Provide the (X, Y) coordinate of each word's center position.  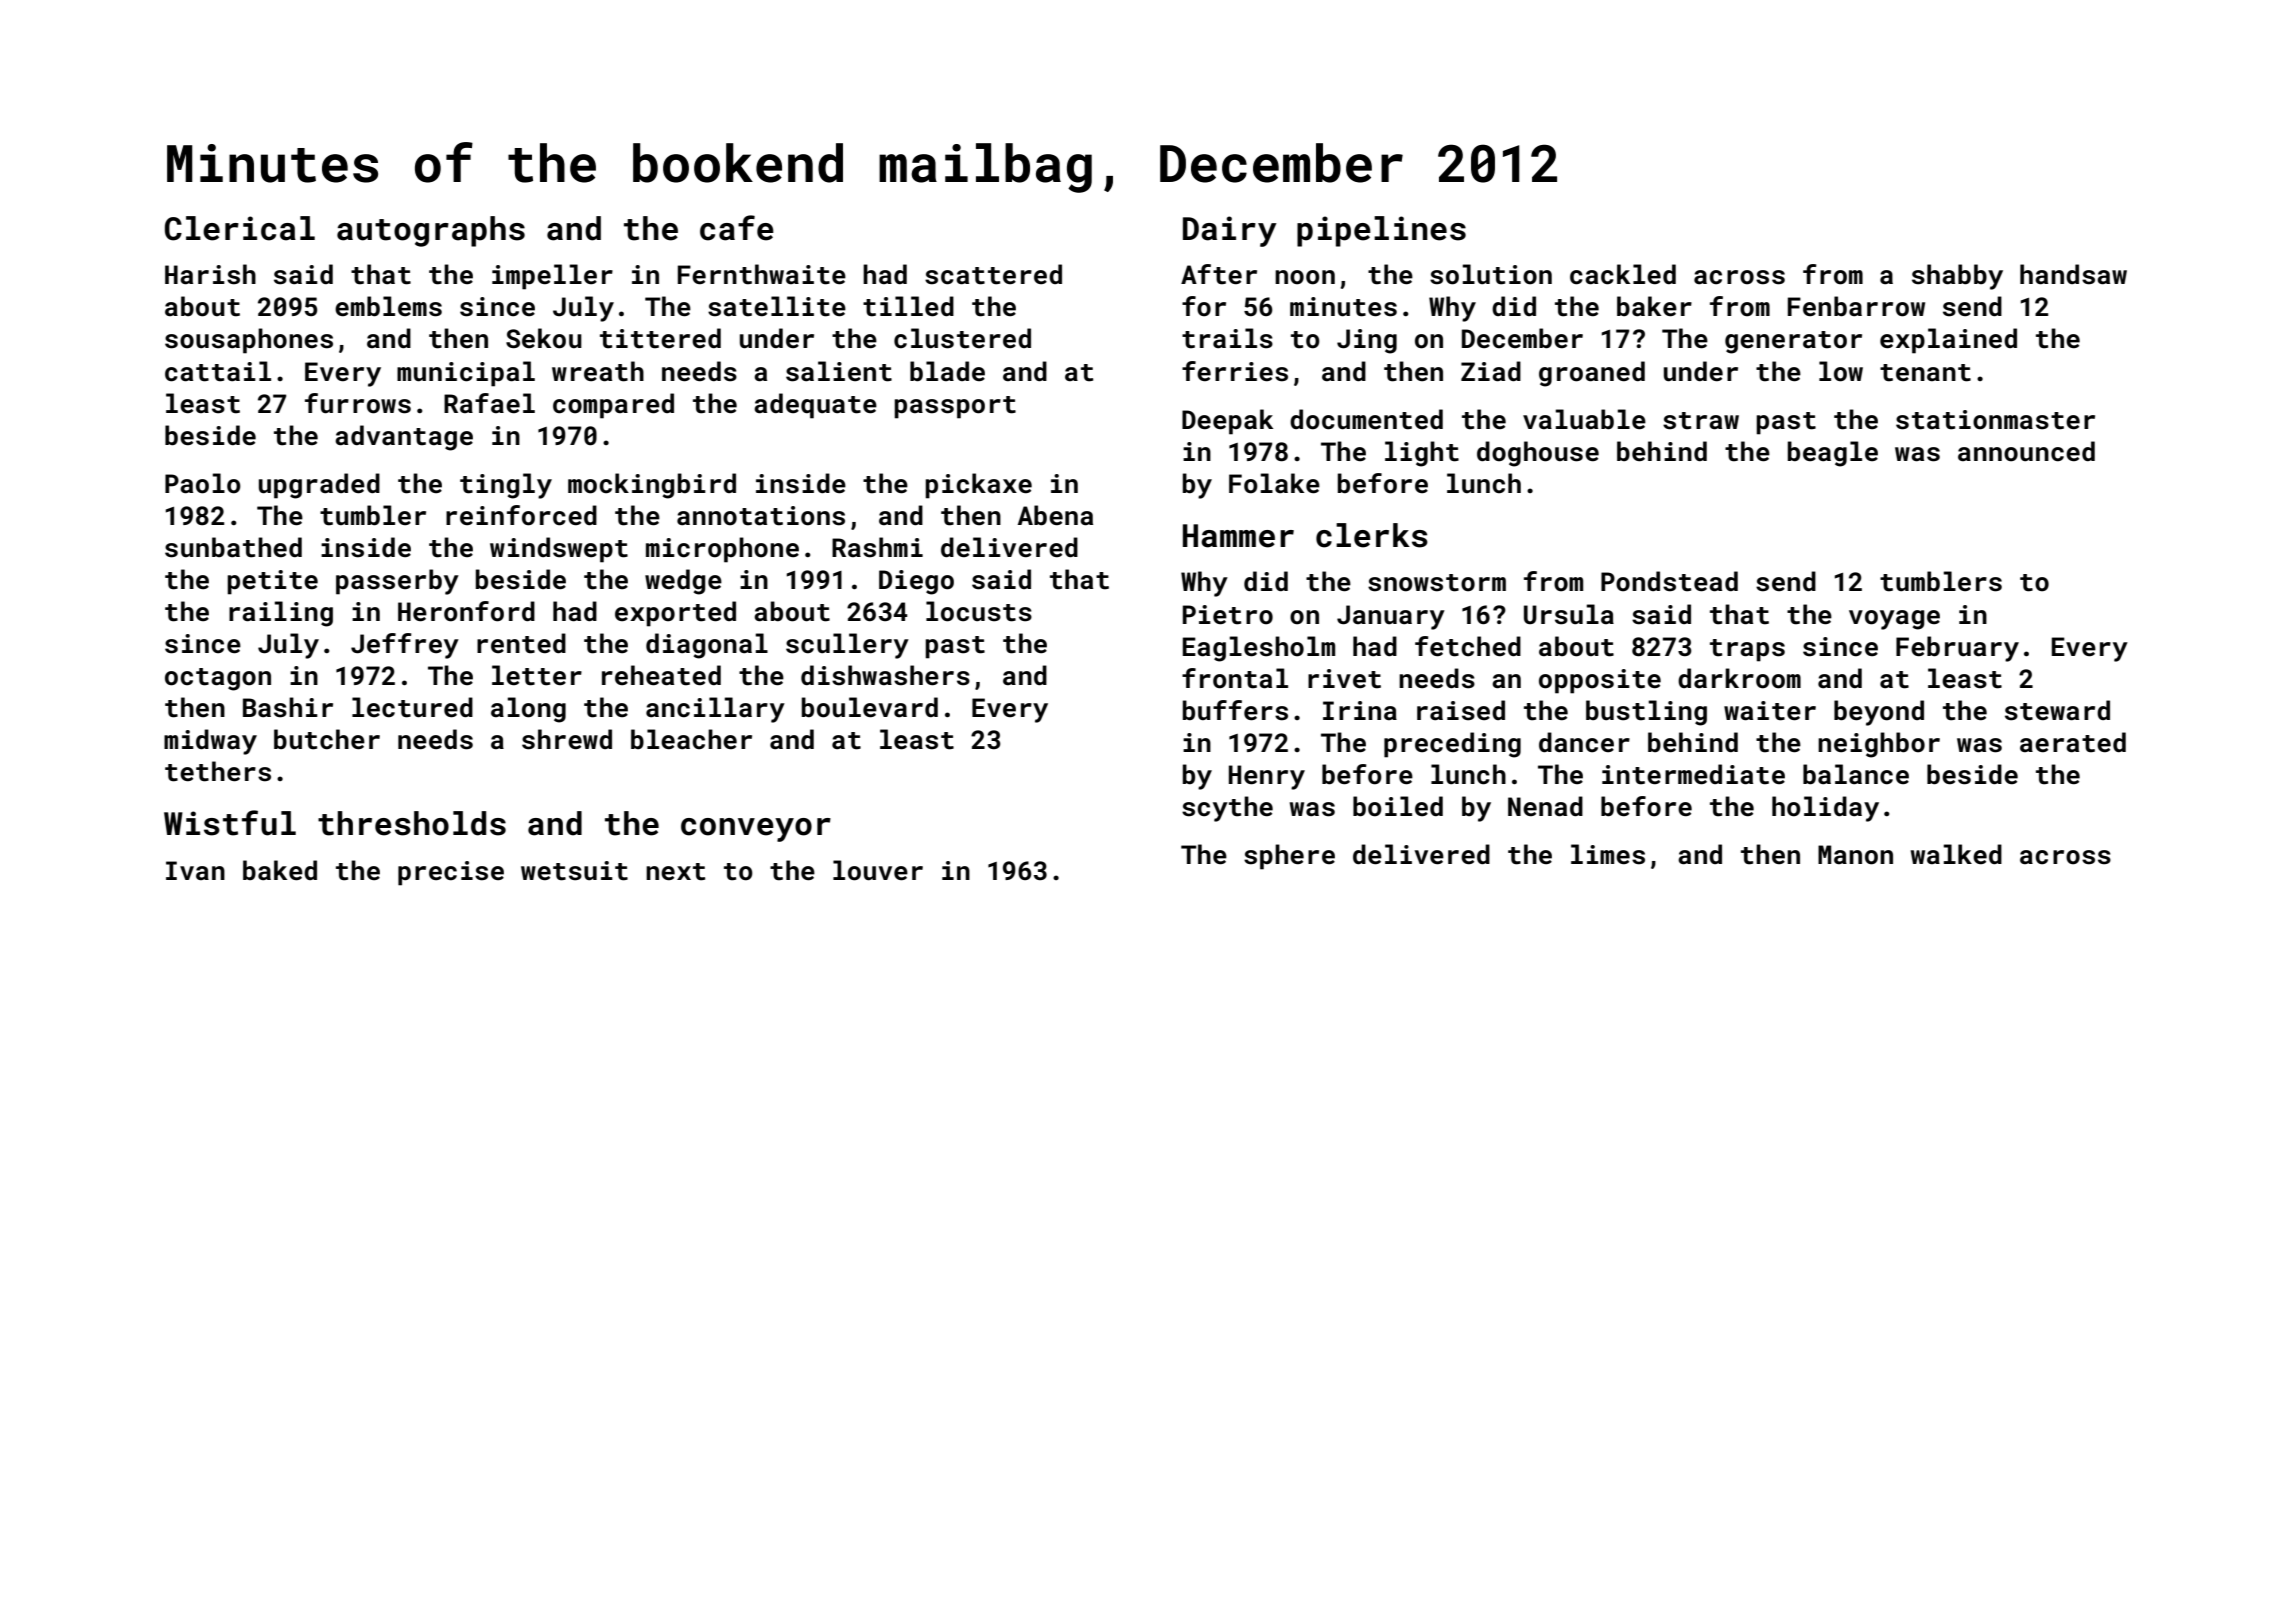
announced (2026, 451)
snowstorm (1437, 583)
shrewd (567, 739)
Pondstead (1669, 581)
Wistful (230, 823)
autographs (431, 231)
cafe (737, 228)
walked (1956, 854)
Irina (1360, 710)
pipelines (1381, 231)
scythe (1227, 809)
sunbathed (233, 547)
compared (613, 406)
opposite (1600, 681)
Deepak (1227, 422)
